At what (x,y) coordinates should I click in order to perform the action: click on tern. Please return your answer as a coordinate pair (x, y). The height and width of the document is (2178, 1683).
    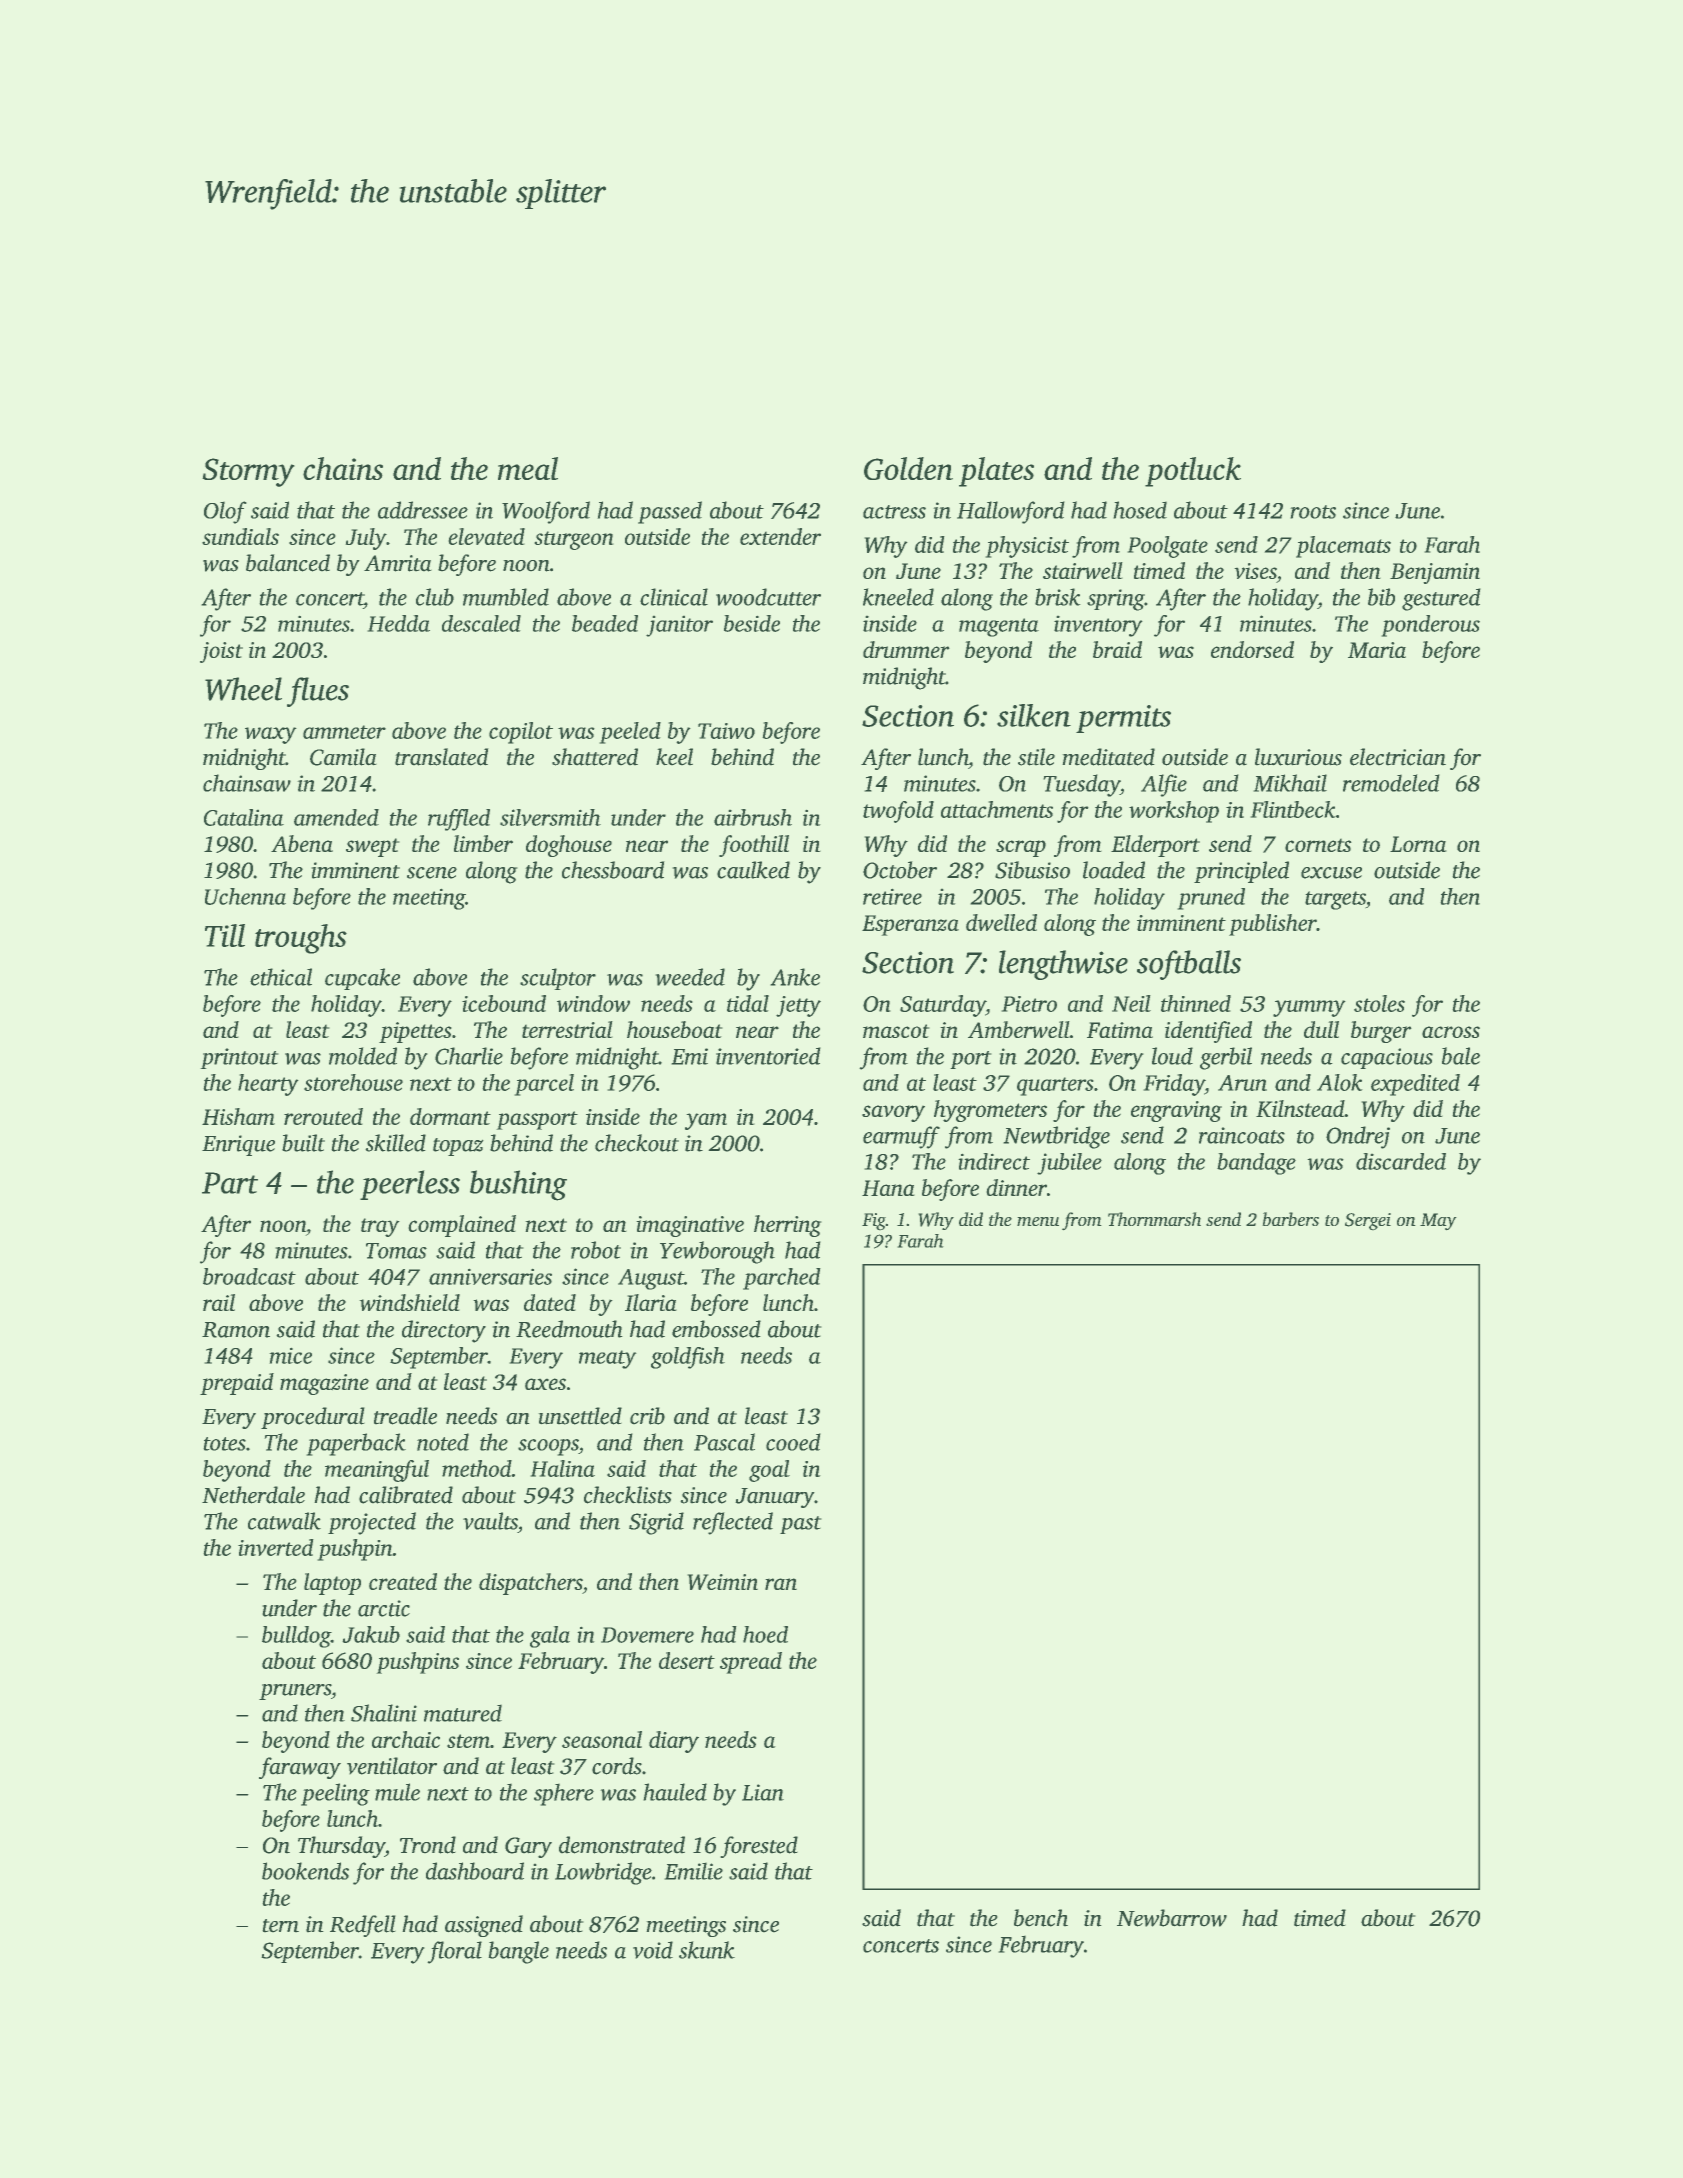
    Looking at the image, I should click on (281, 1925).
